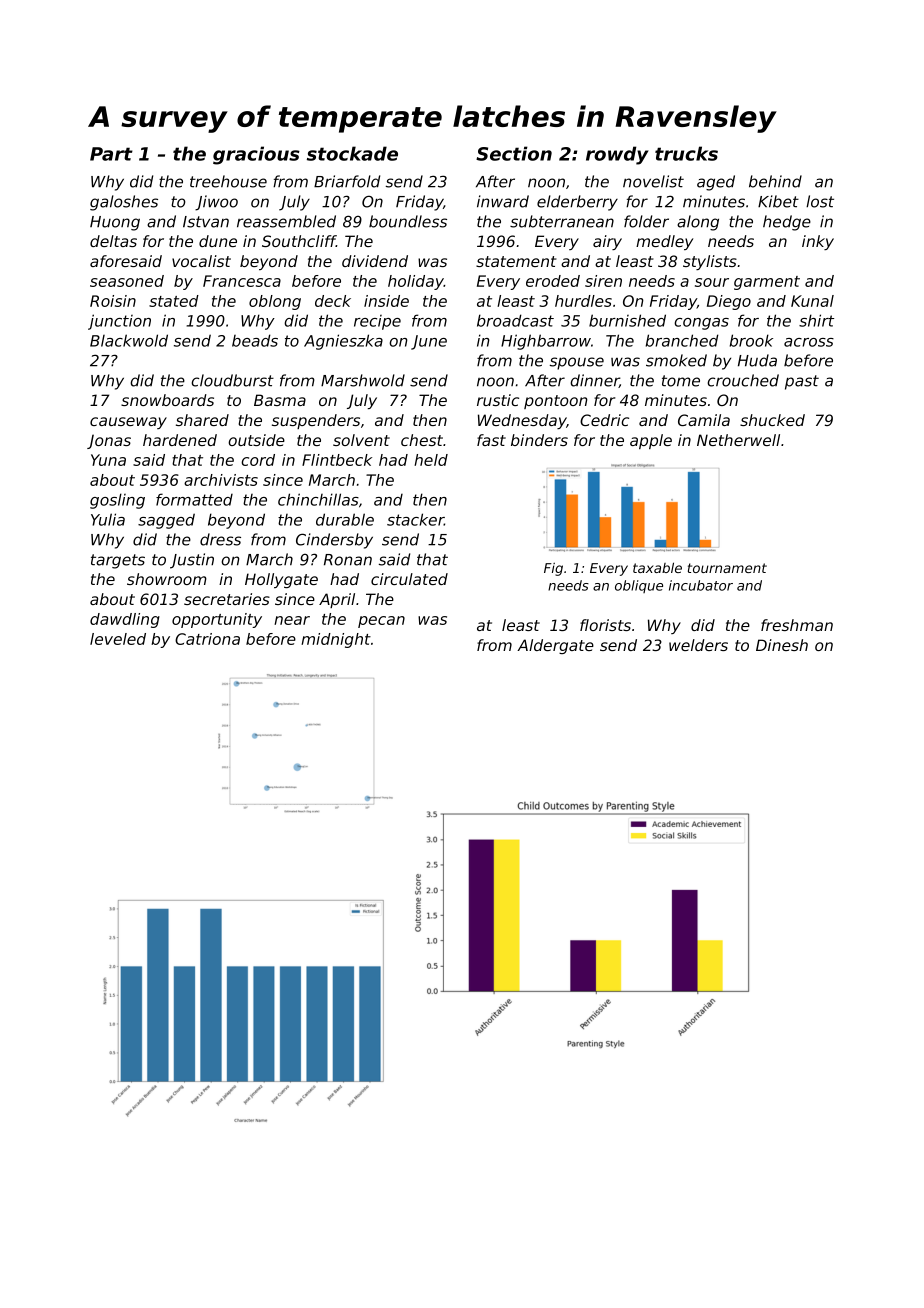 The image size is (924, 1308). Describe the element at coordinates (415, 519) in the image. I see `stacker` at that location.
